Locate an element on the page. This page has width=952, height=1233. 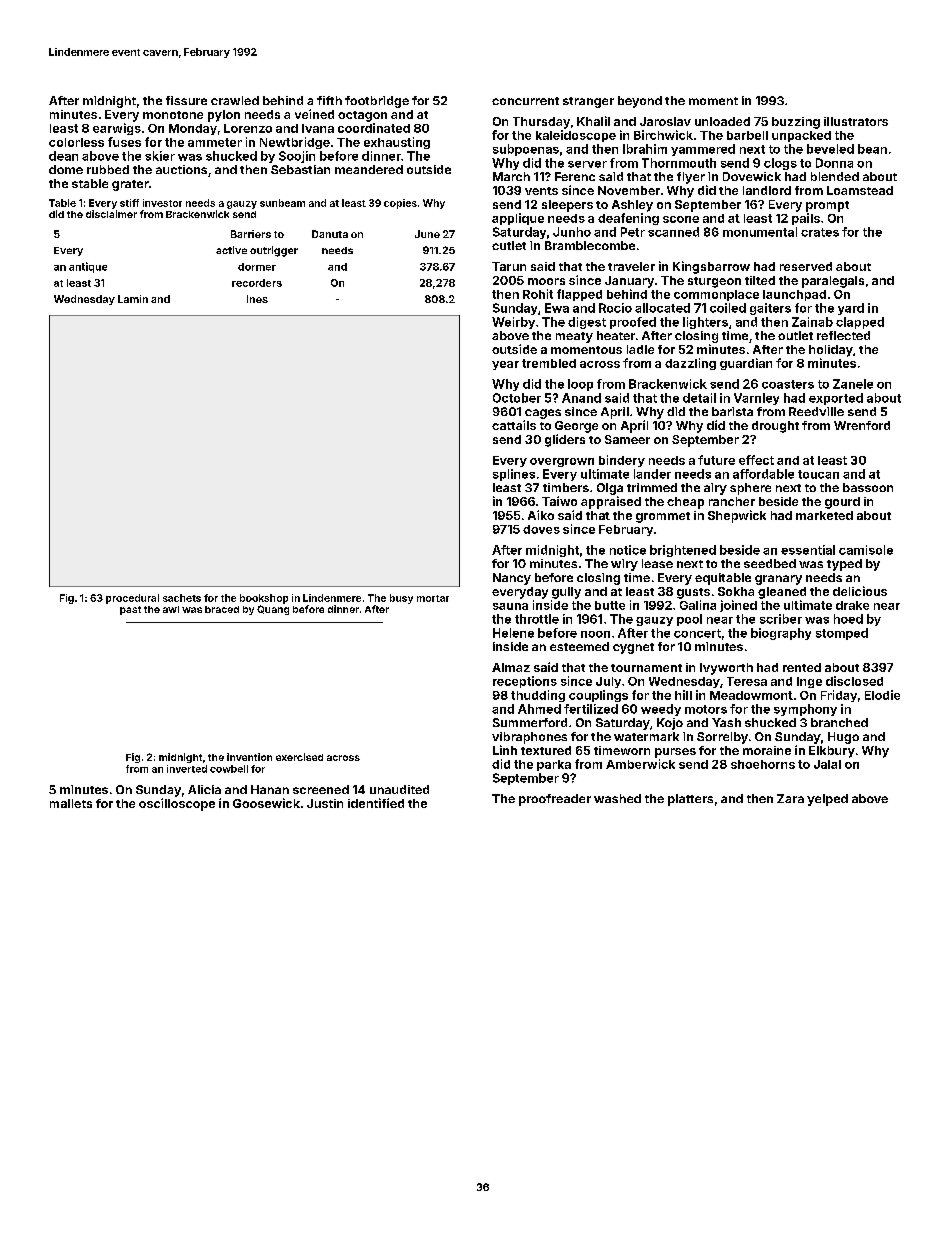
recorders is located at coordinates (257, 283).
